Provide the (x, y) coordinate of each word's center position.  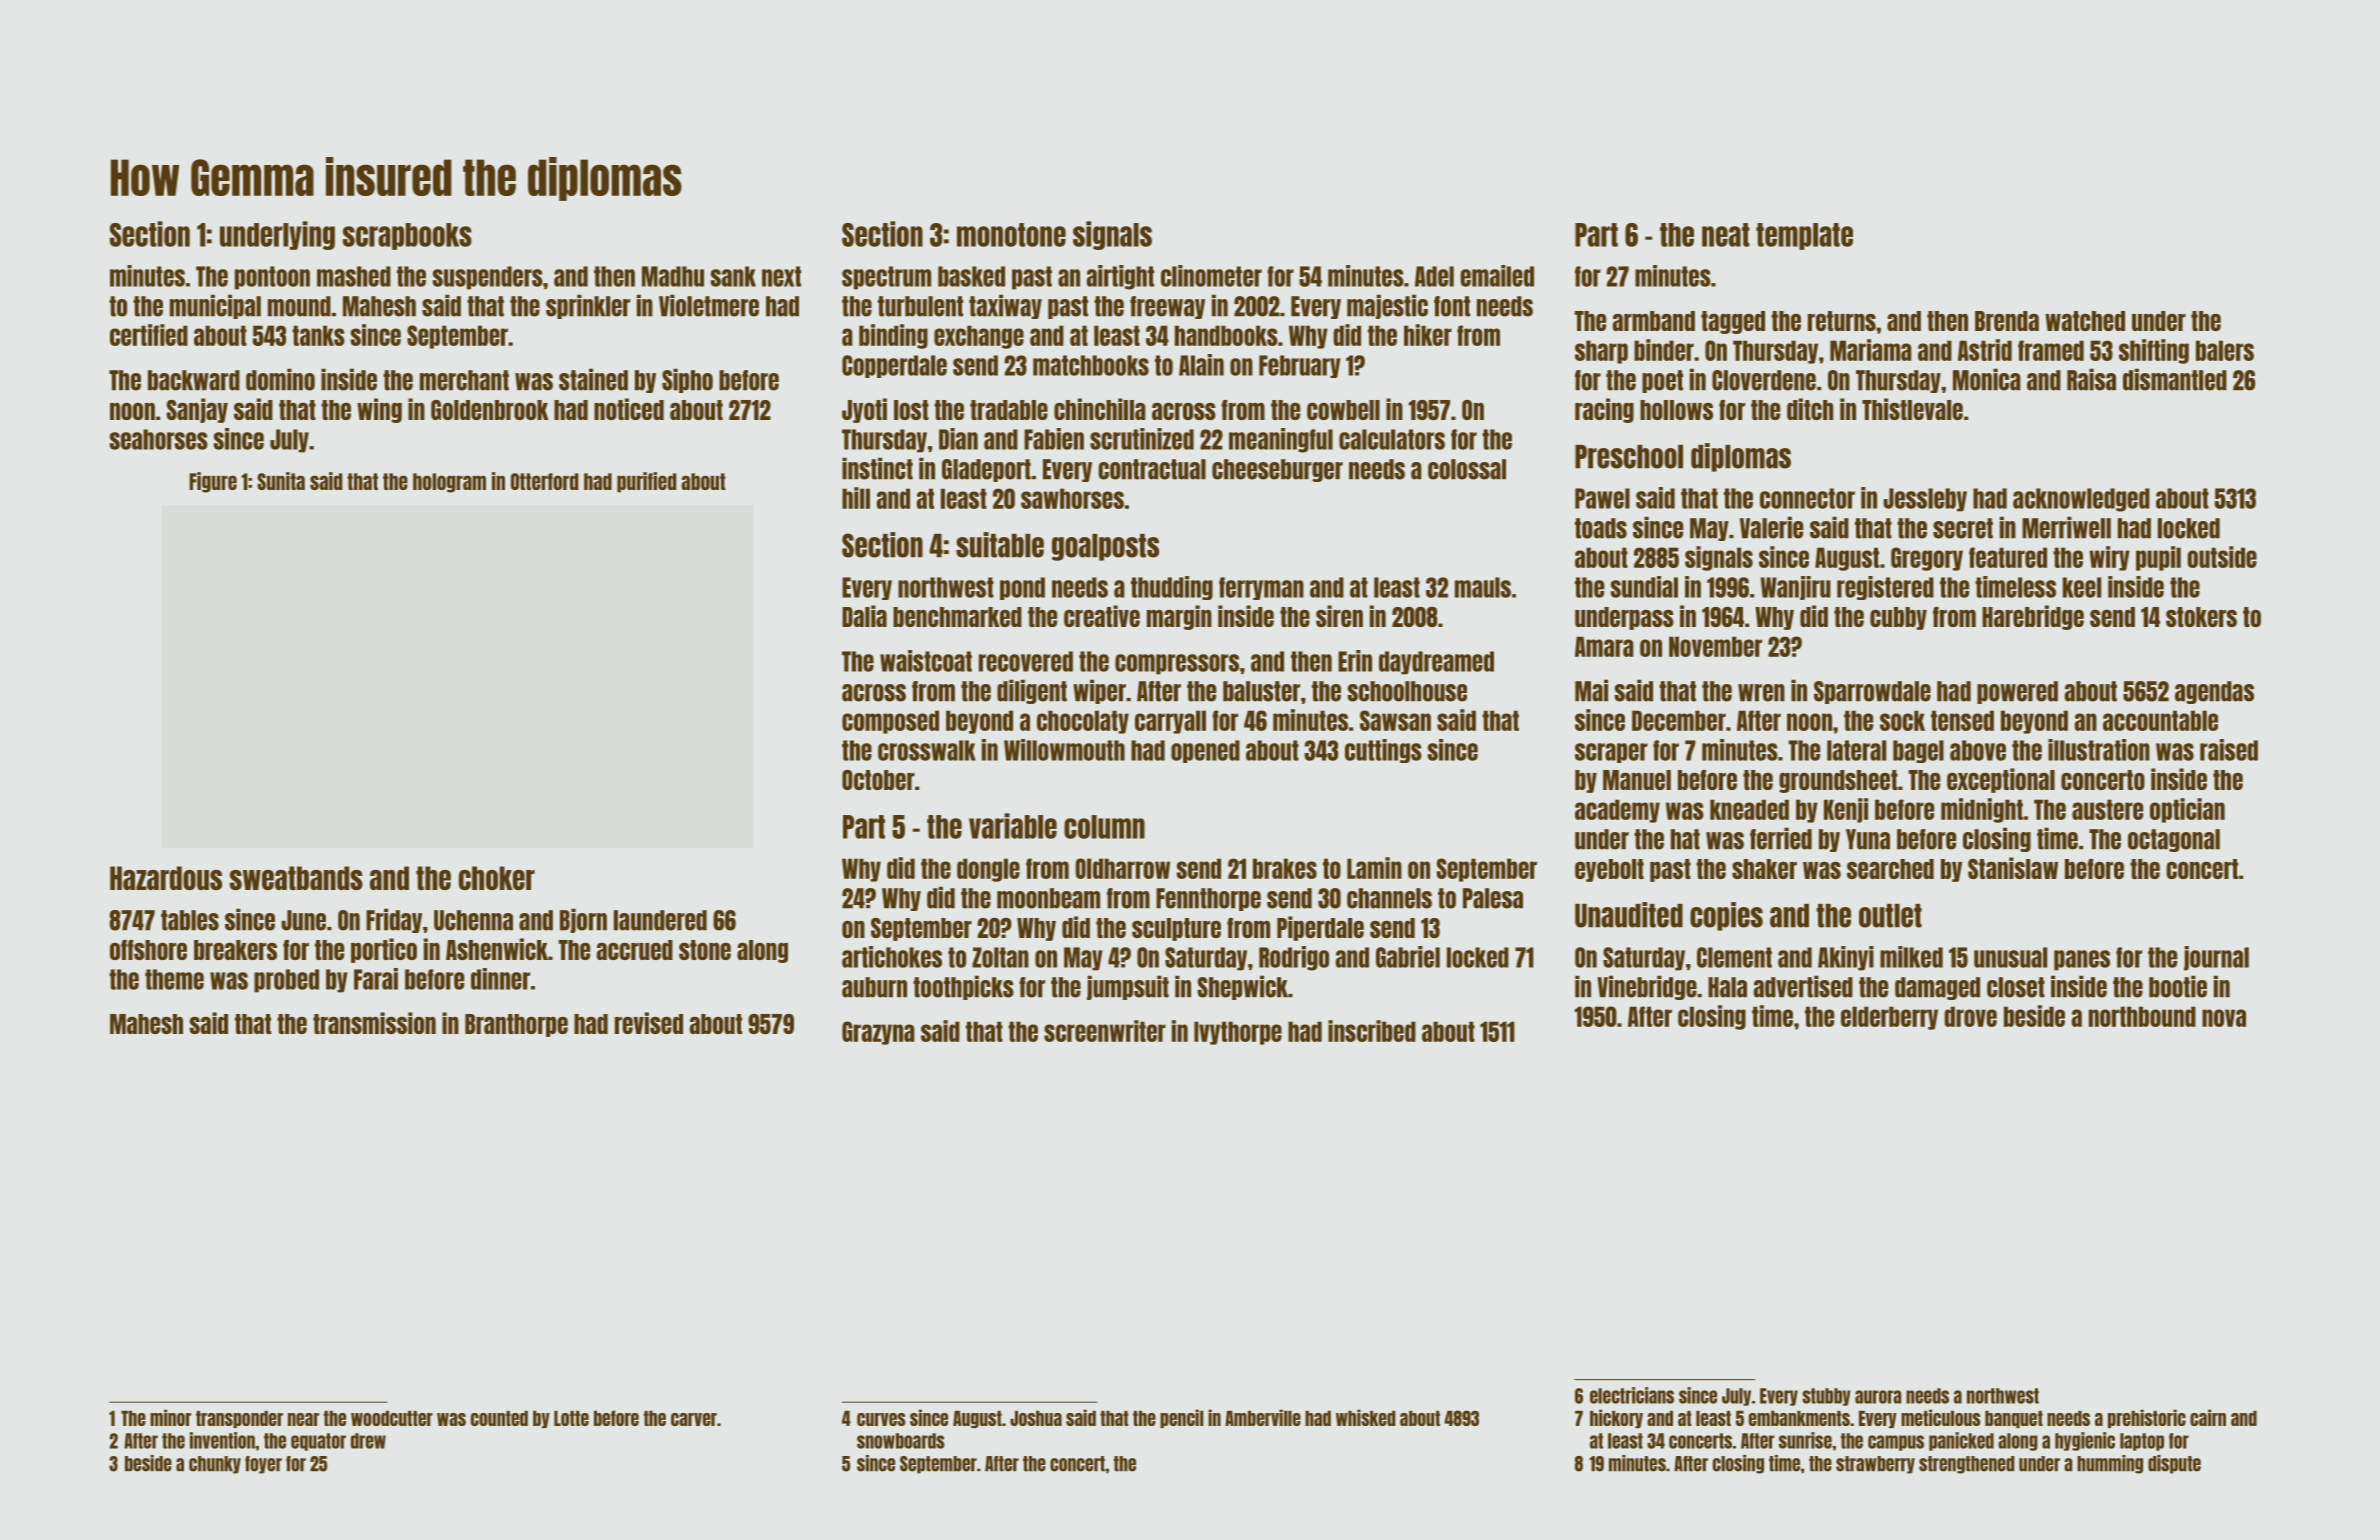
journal (2216, 958)
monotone (1011, 235)
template (1804, 236)
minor (171, 1417)
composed (890, 722)
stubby (1826, 1397)
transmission (374, 1023)
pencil (1182, 1418)
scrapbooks (407, 236)
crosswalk (927, 750)
